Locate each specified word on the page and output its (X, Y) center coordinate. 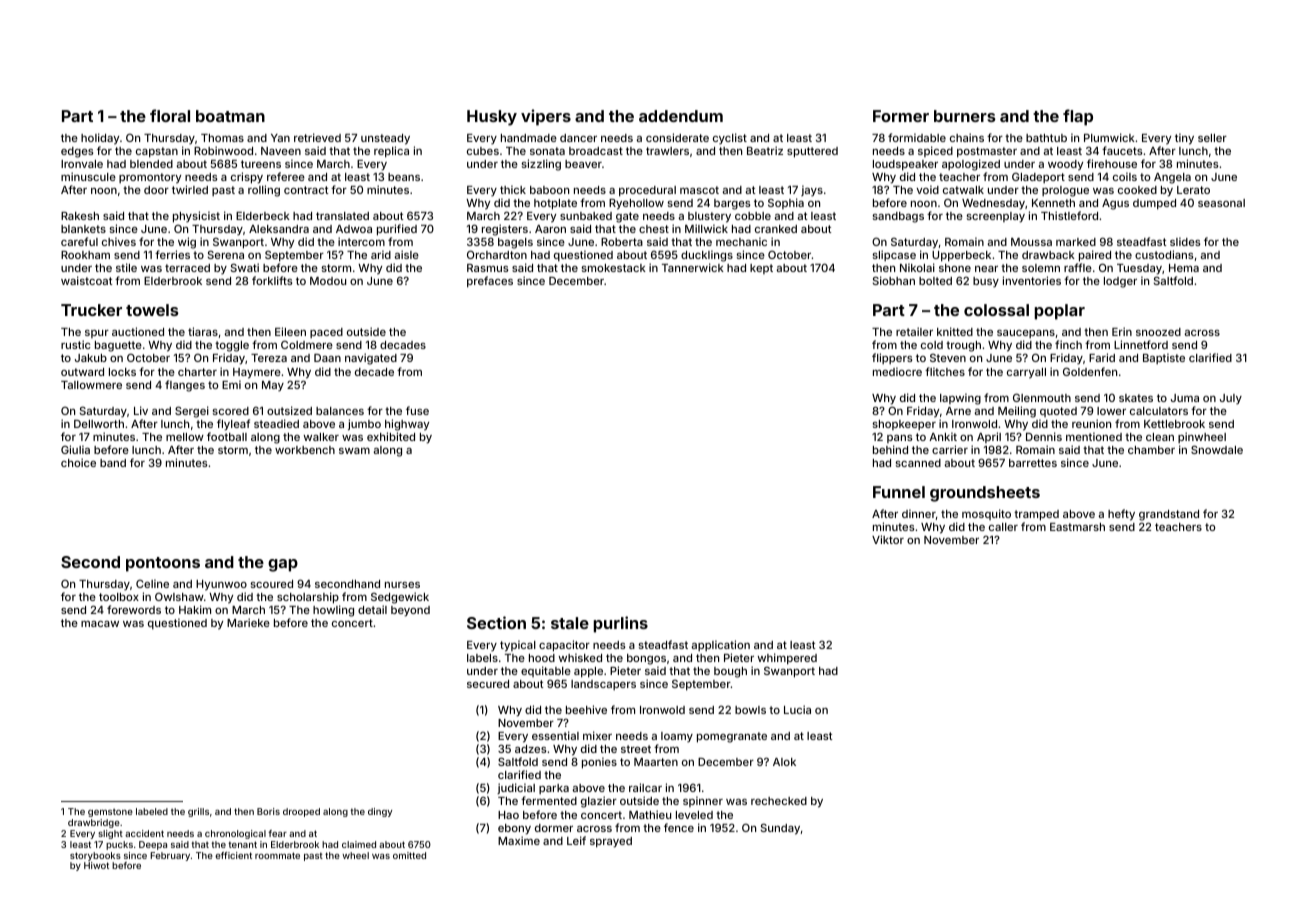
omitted (409, 855)
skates (1136, 398)
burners (965, 116)
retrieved (317, 137)
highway (407, 425)
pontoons (163, 564)
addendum (681, 116)
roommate (277, 855)
